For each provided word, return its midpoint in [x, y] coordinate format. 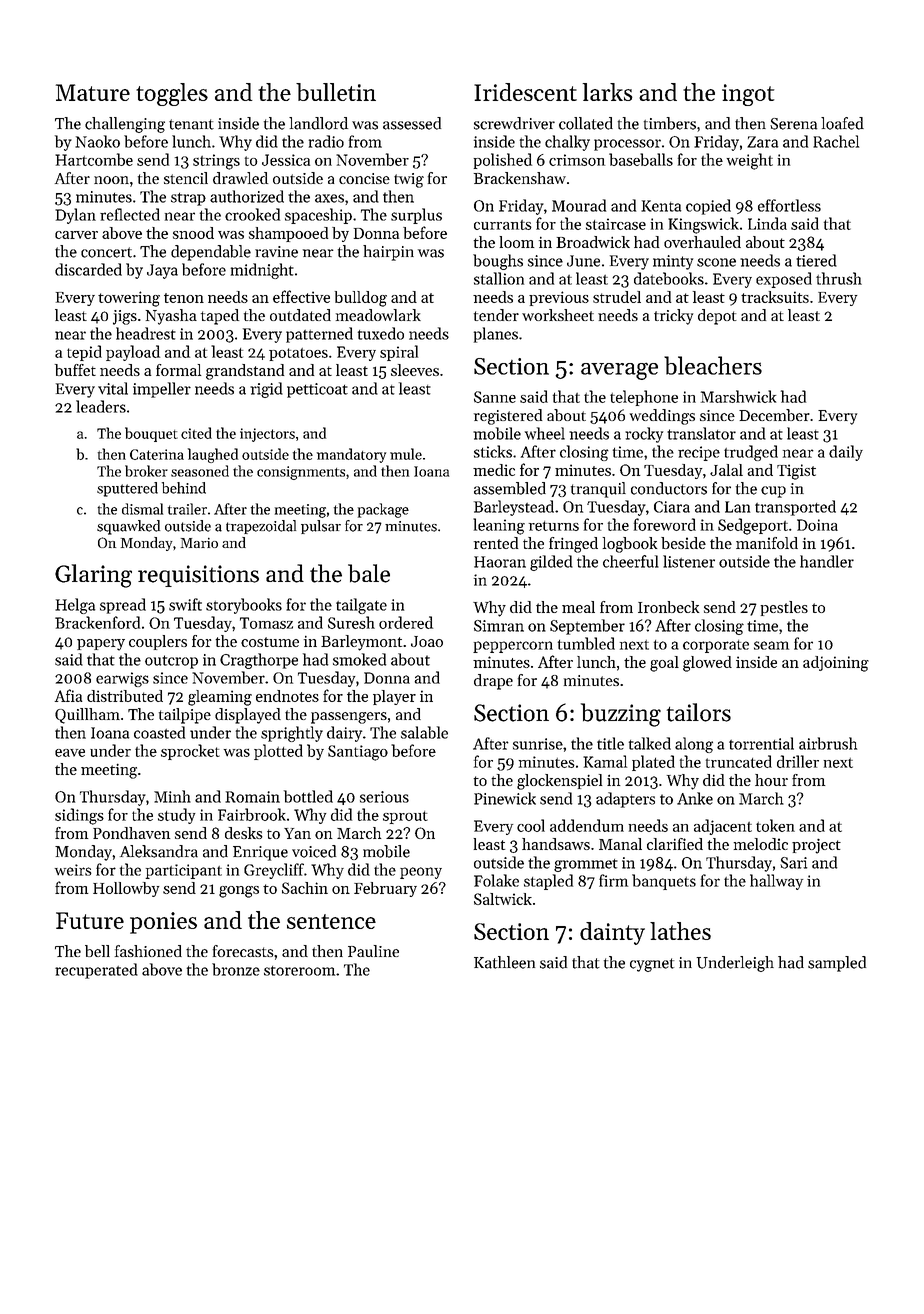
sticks [493, 451]
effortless [789, 205]
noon [111, 180]
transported [795, 508]
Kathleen [504, 962]
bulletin [336, 92]
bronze [236, 969]
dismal [142, 509]
